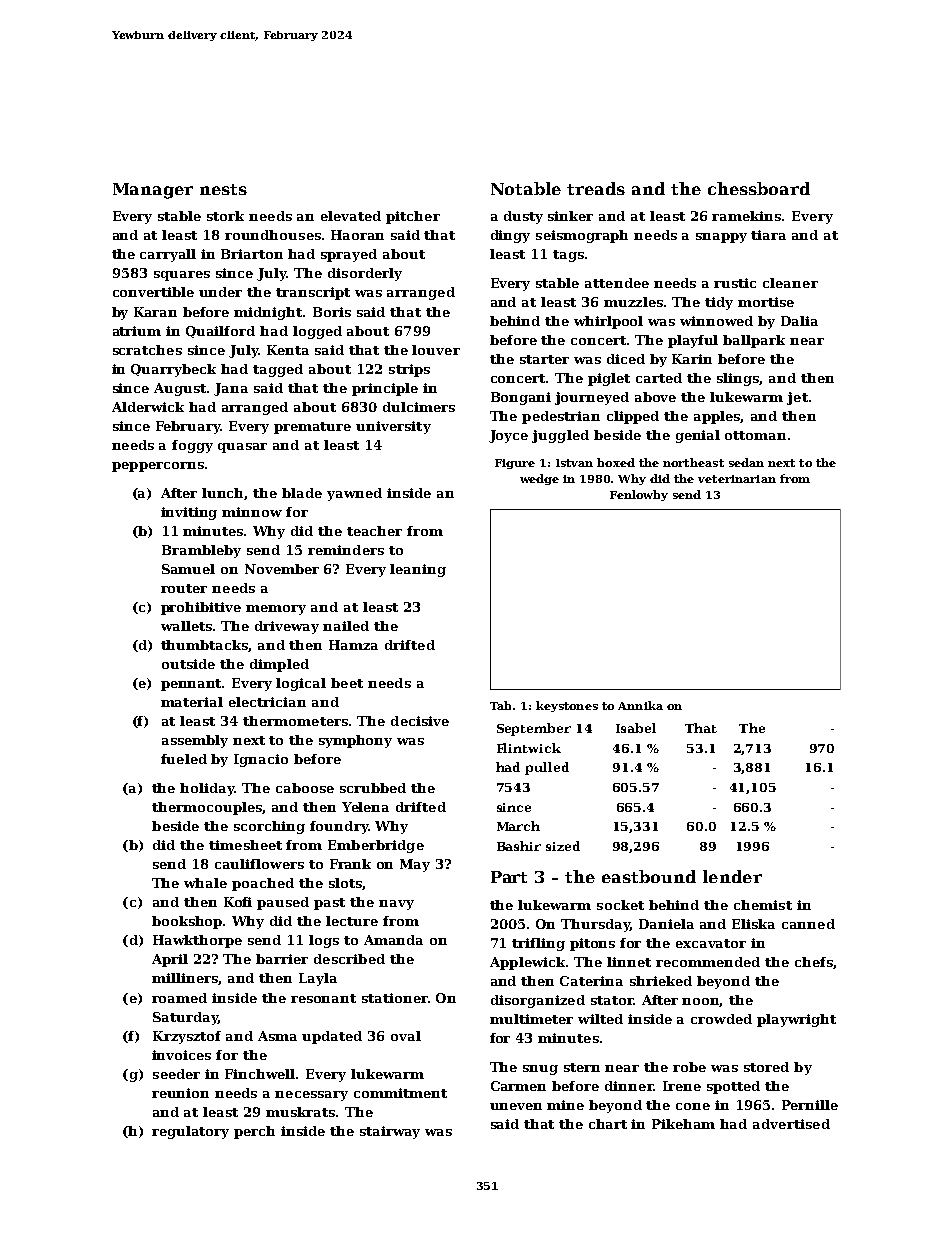 This screenshot has height=1233, width=952. Describe the element at coordinates (418, 570) in the screenshot. I see `leaning` at that location.
